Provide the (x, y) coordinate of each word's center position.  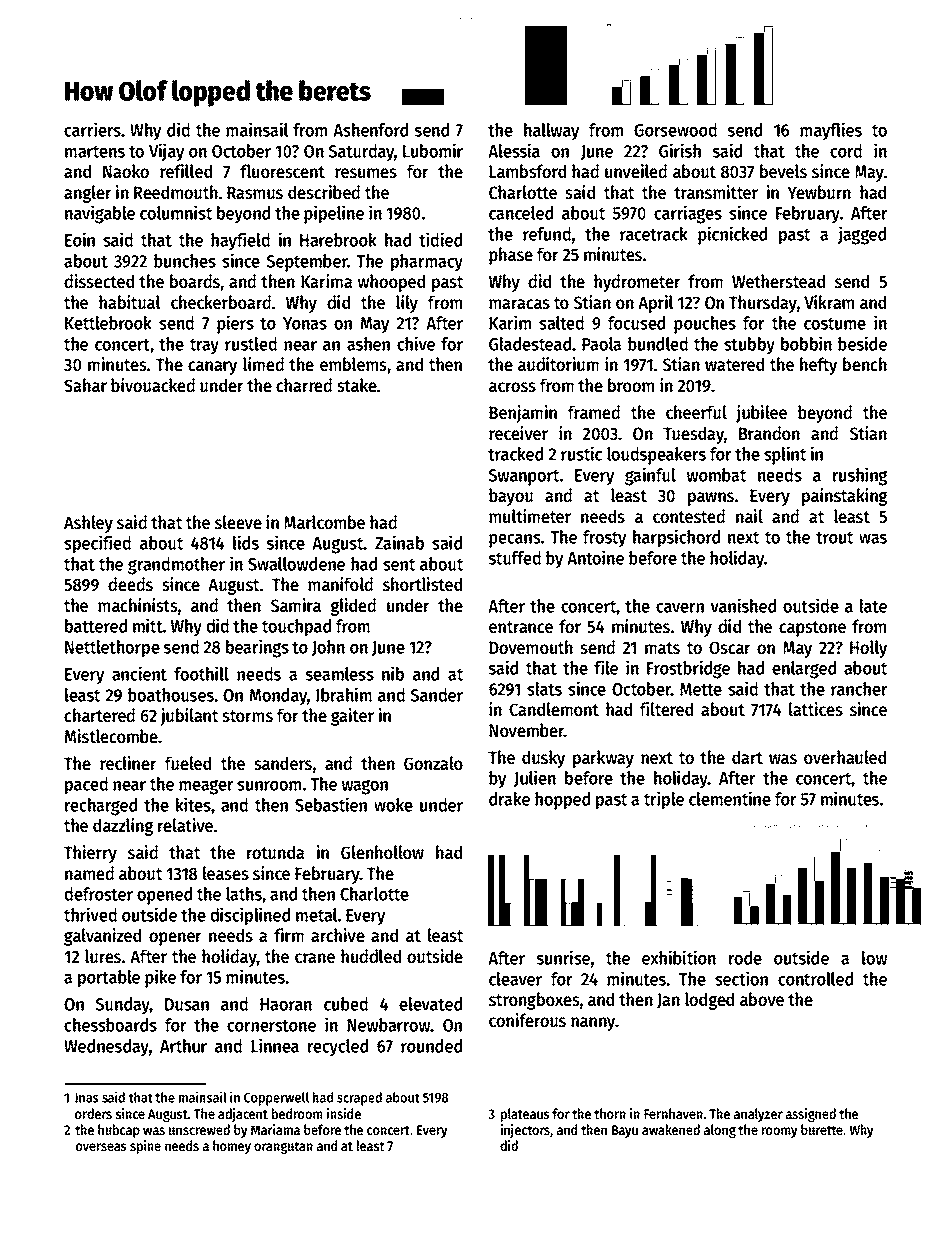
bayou (511, 497)
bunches (185, 261)
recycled (338, 1048)
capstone (812, 629)
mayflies (831, 131)
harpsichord (676, 538)
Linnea (275, 1045)
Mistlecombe (111, 736)
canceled (521, 213)
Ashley (88, 524)
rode (745, 958)
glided (353, 607)
